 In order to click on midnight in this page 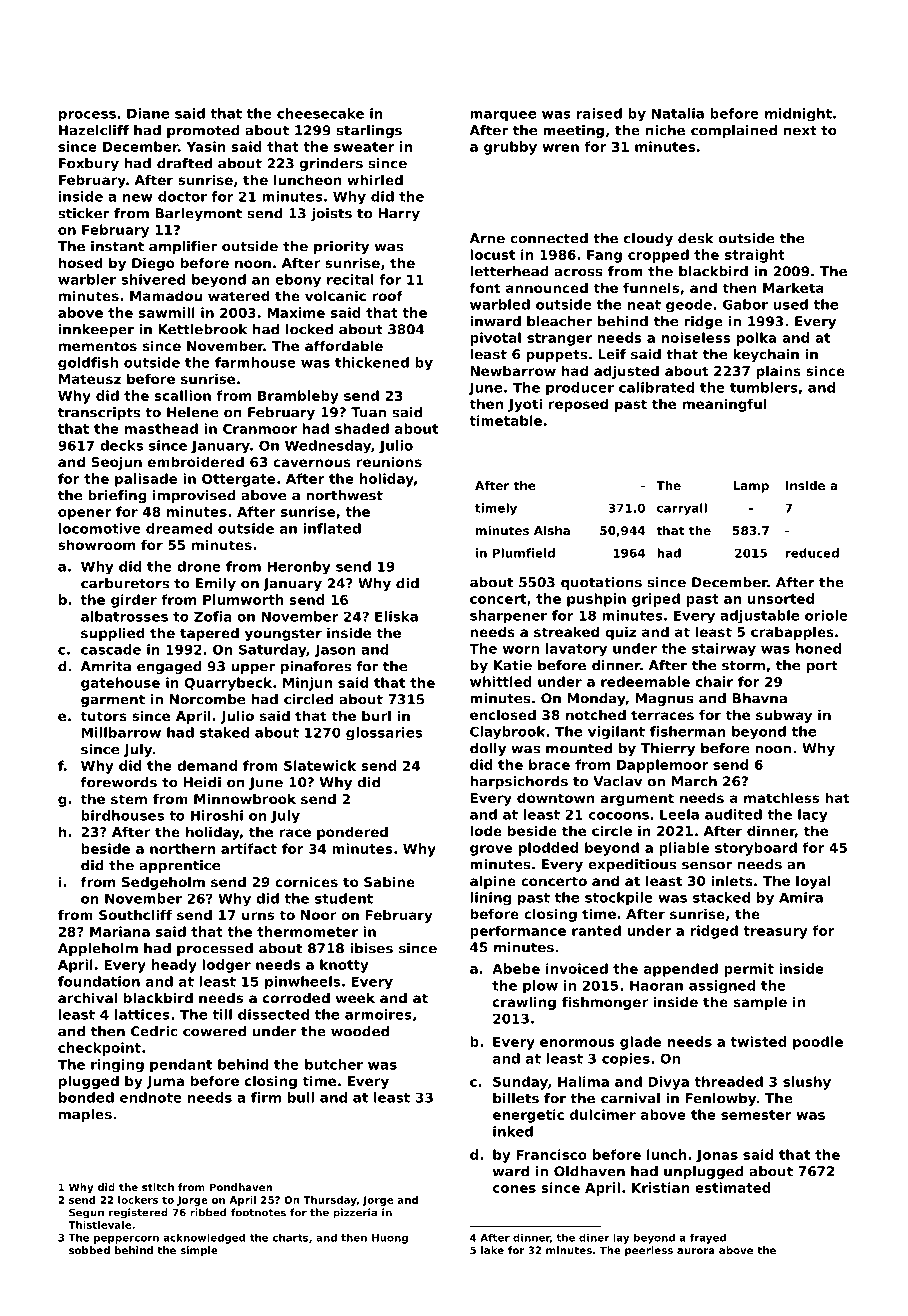, I will do `click(798, 115)`.
